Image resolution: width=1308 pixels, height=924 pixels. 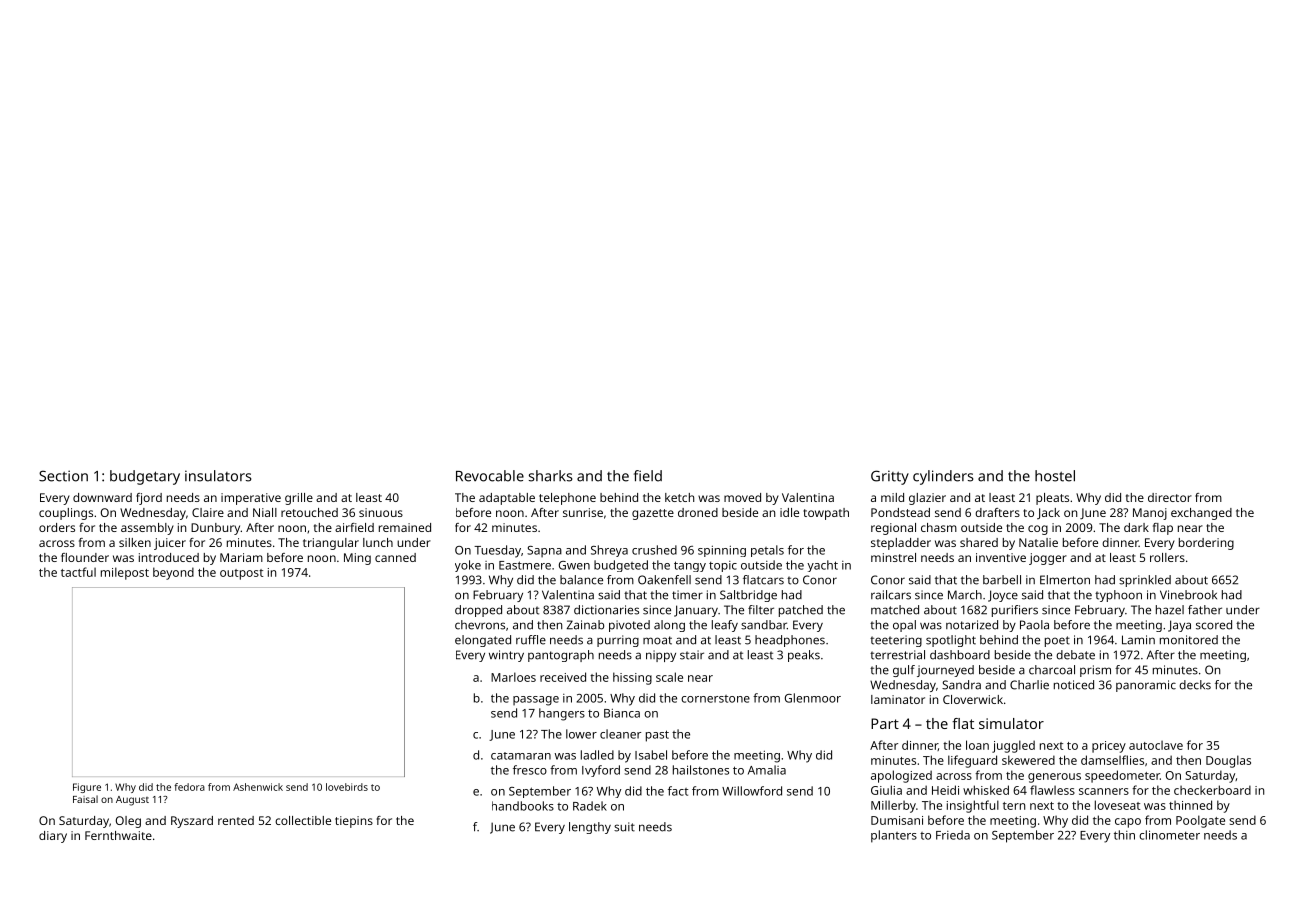 What do you see at coordinates (483, 641) in the page?
I see `elongated` at bounding box center [483, 641].
